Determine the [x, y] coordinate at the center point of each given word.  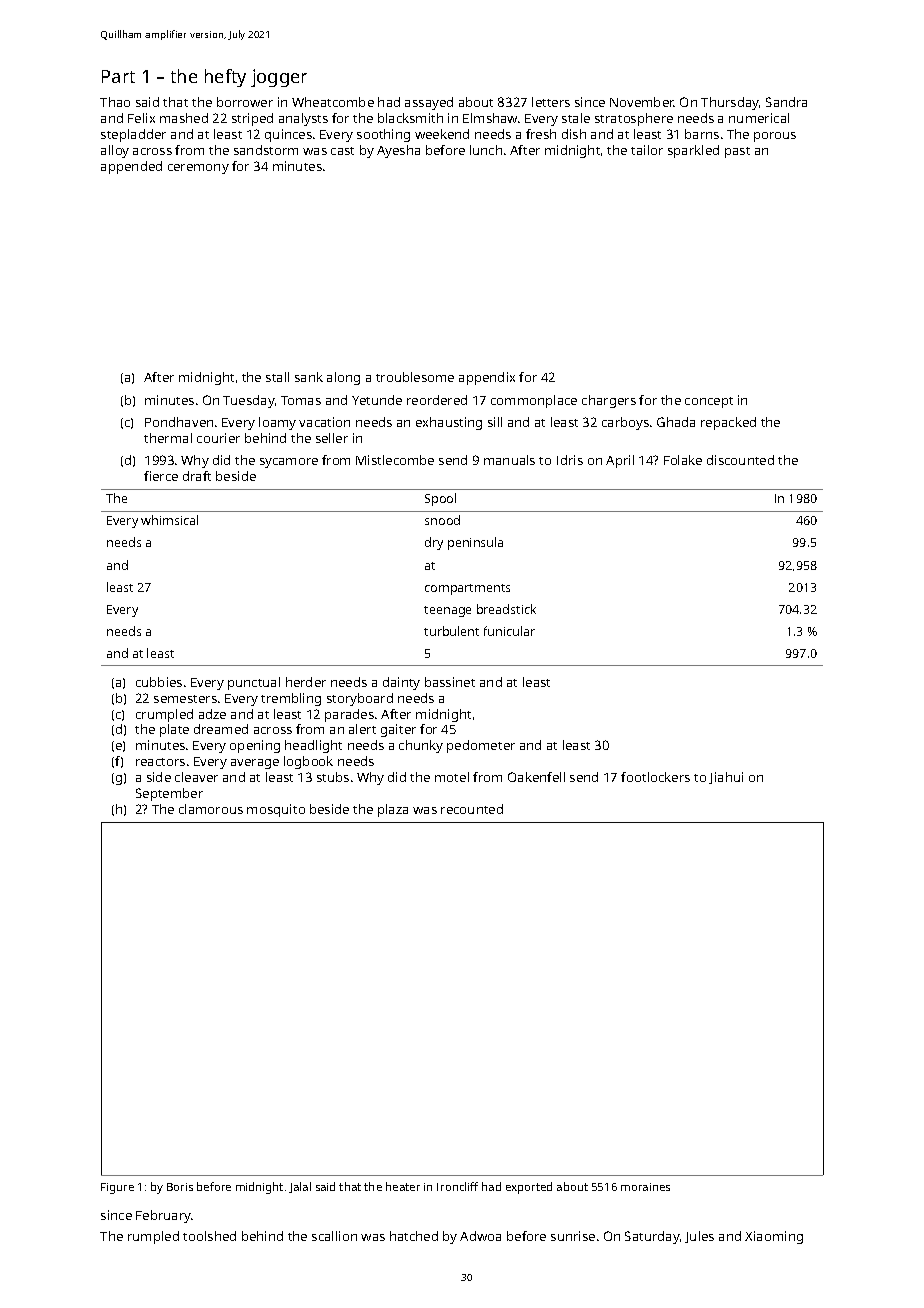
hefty [225, 78]
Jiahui [726, 778]
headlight [313, 746]
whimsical [169, 520]
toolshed [209, 1236]
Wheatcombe [333, 102]
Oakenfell [536, 777]
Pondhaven [179, 422]
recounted [472, 809]
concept [709, 402]
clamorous [211, 809]
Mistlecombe [395, 460]
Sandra [786, 102]
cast [342, 151]
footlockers [655, 777]
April [620, 461]
